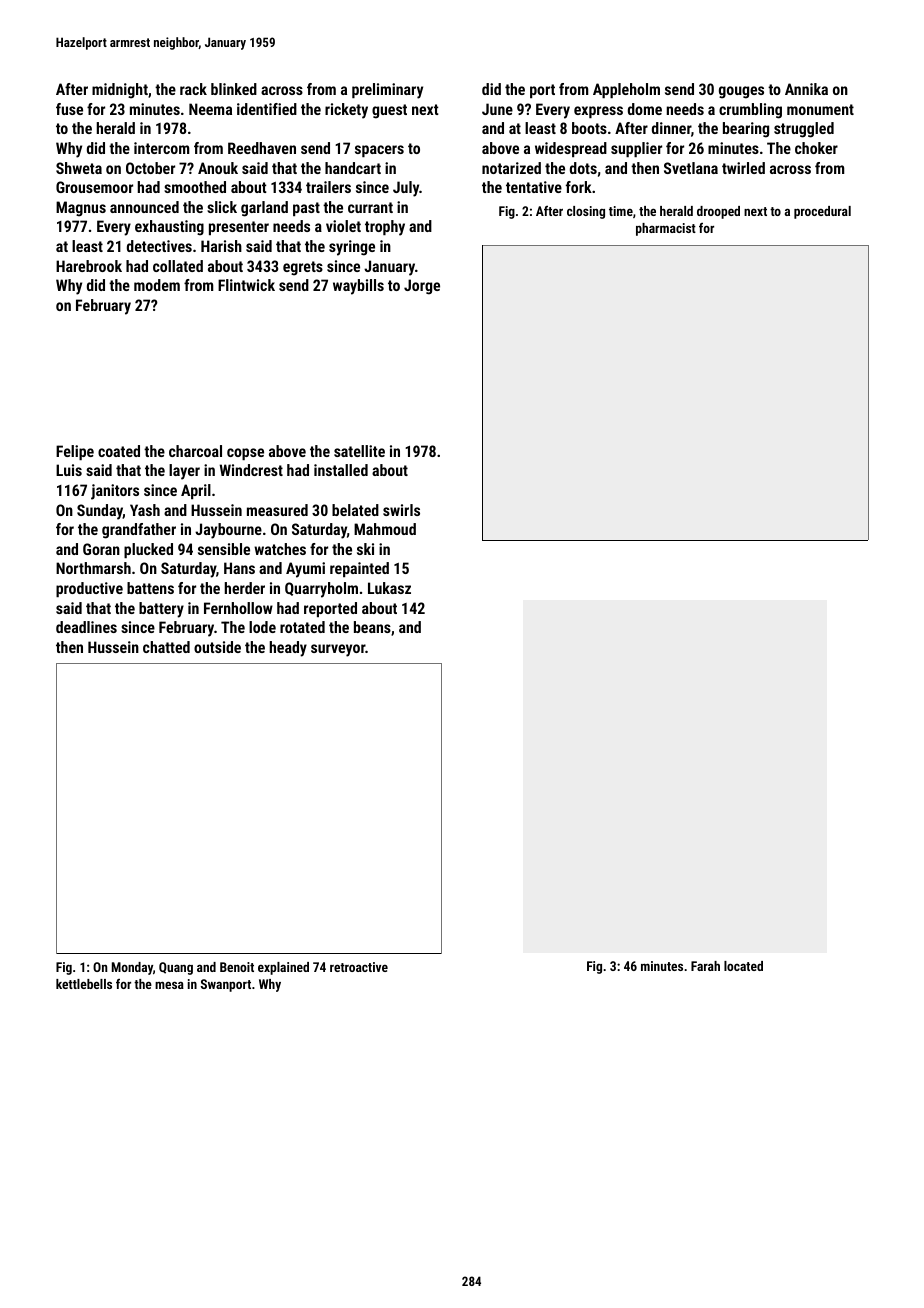 The height and width of the screenshot is (1308, 924). What do you see at coordinates (195, 451) in the screenshot?
I see `charcoal` at bounding box center [195, 451].
